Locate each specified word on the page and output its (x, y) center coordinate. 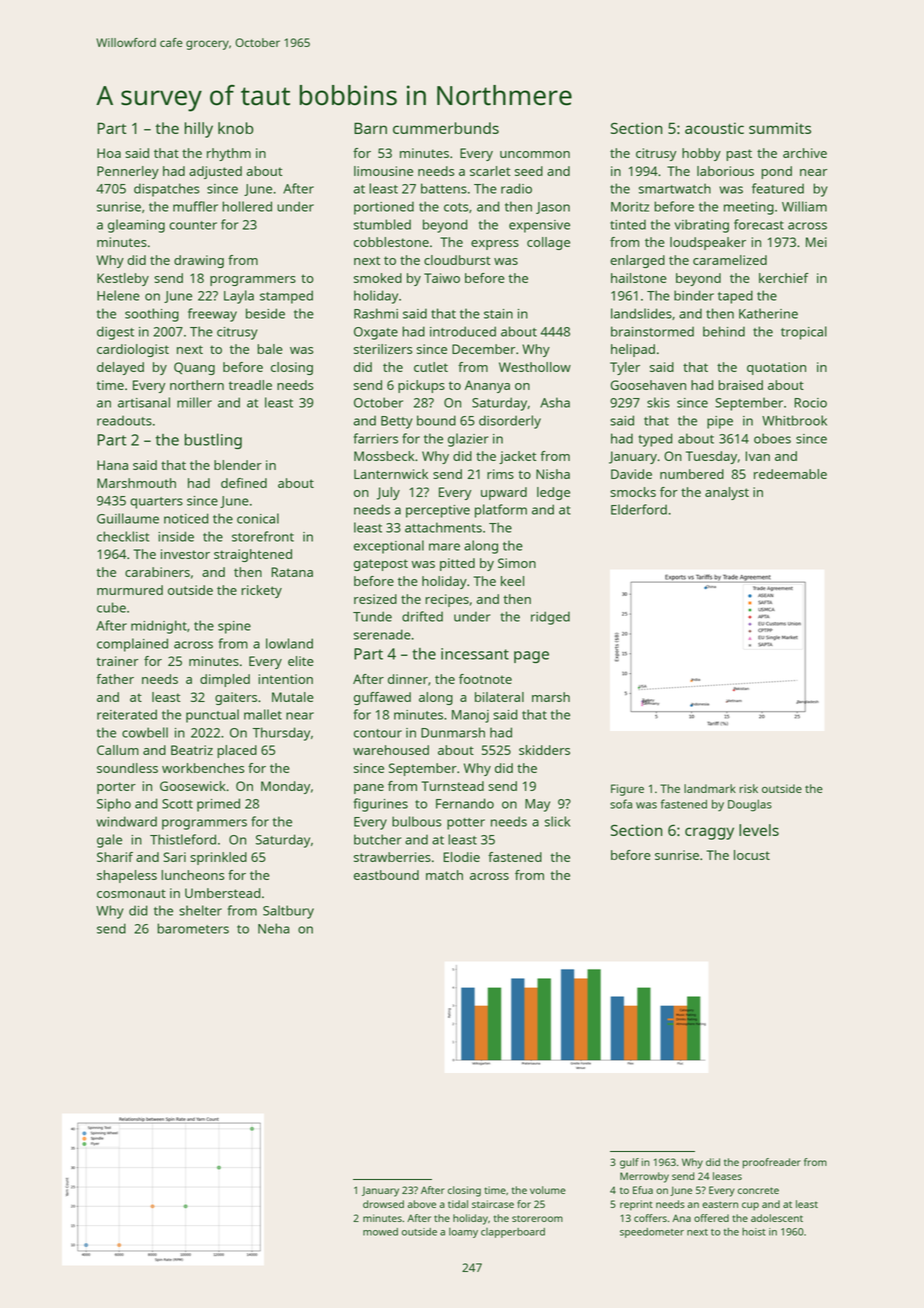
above (421, 1204)
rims (500, 474)
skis (658, 402)
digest (115, 333)
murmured (130, 590)
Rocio (810, 403)
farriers (376, 438)
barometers (193, 928)
